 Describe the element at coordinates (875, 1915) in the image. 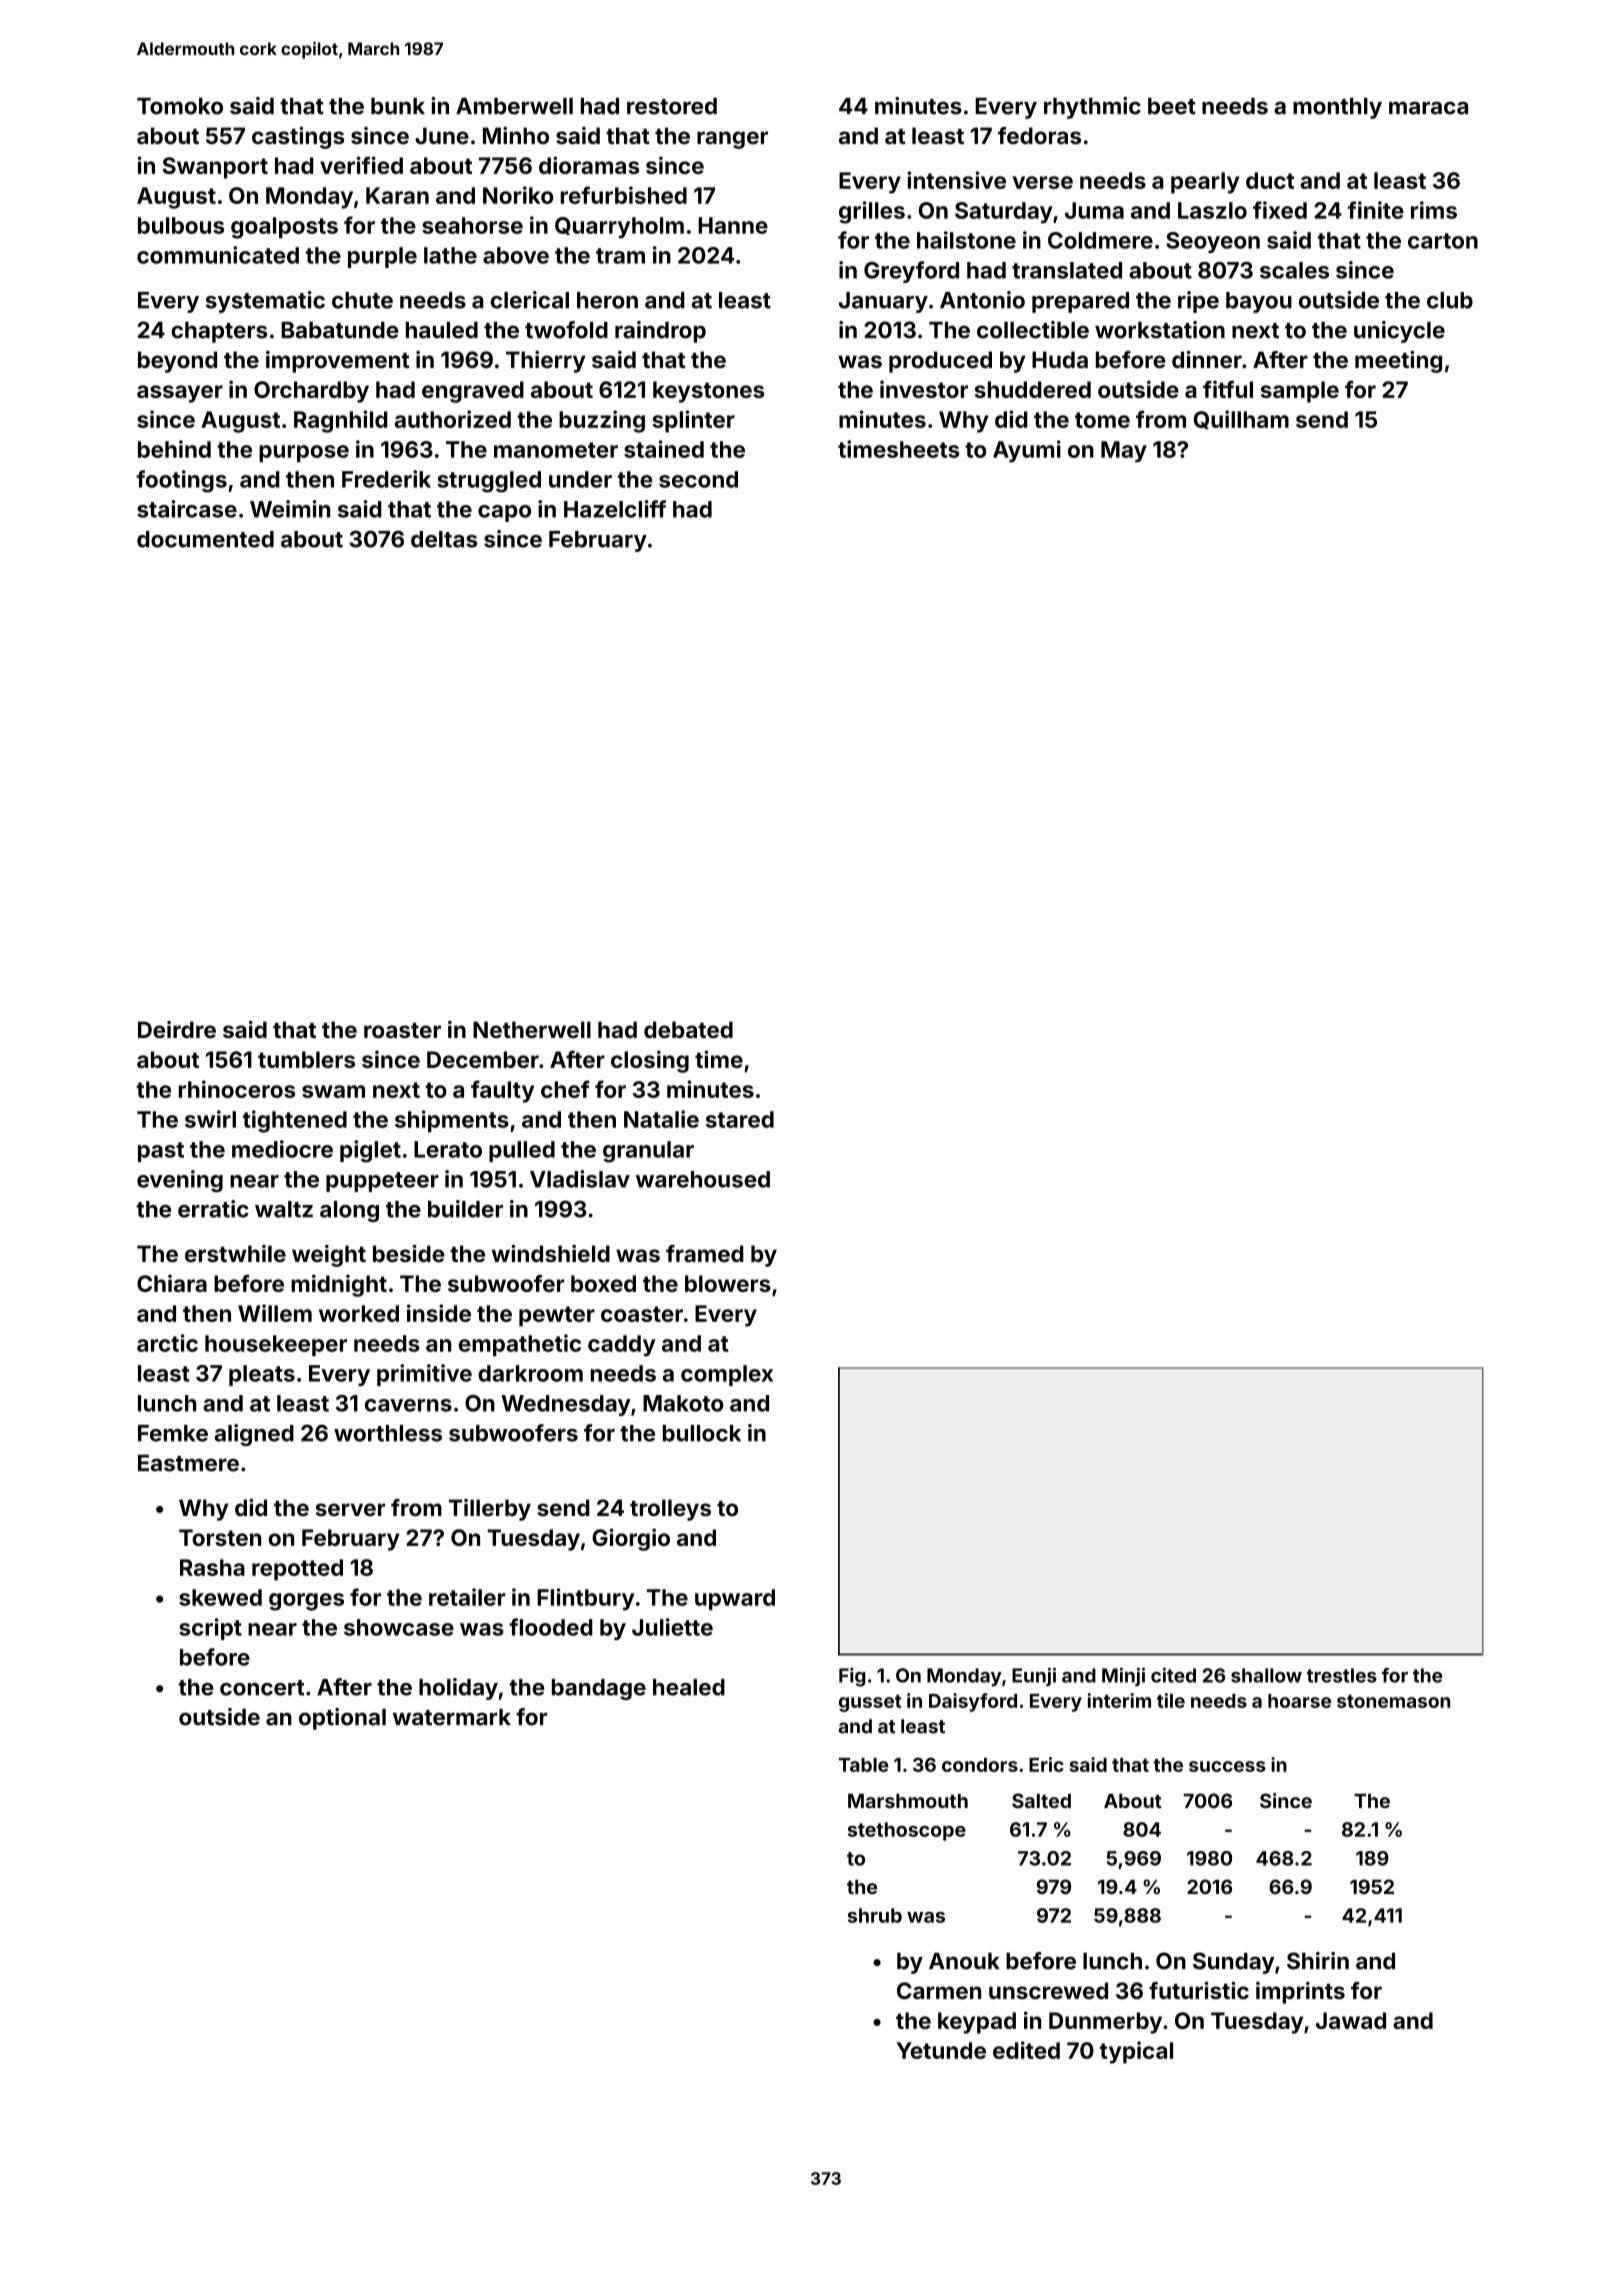

I see `shrub` at that location.
